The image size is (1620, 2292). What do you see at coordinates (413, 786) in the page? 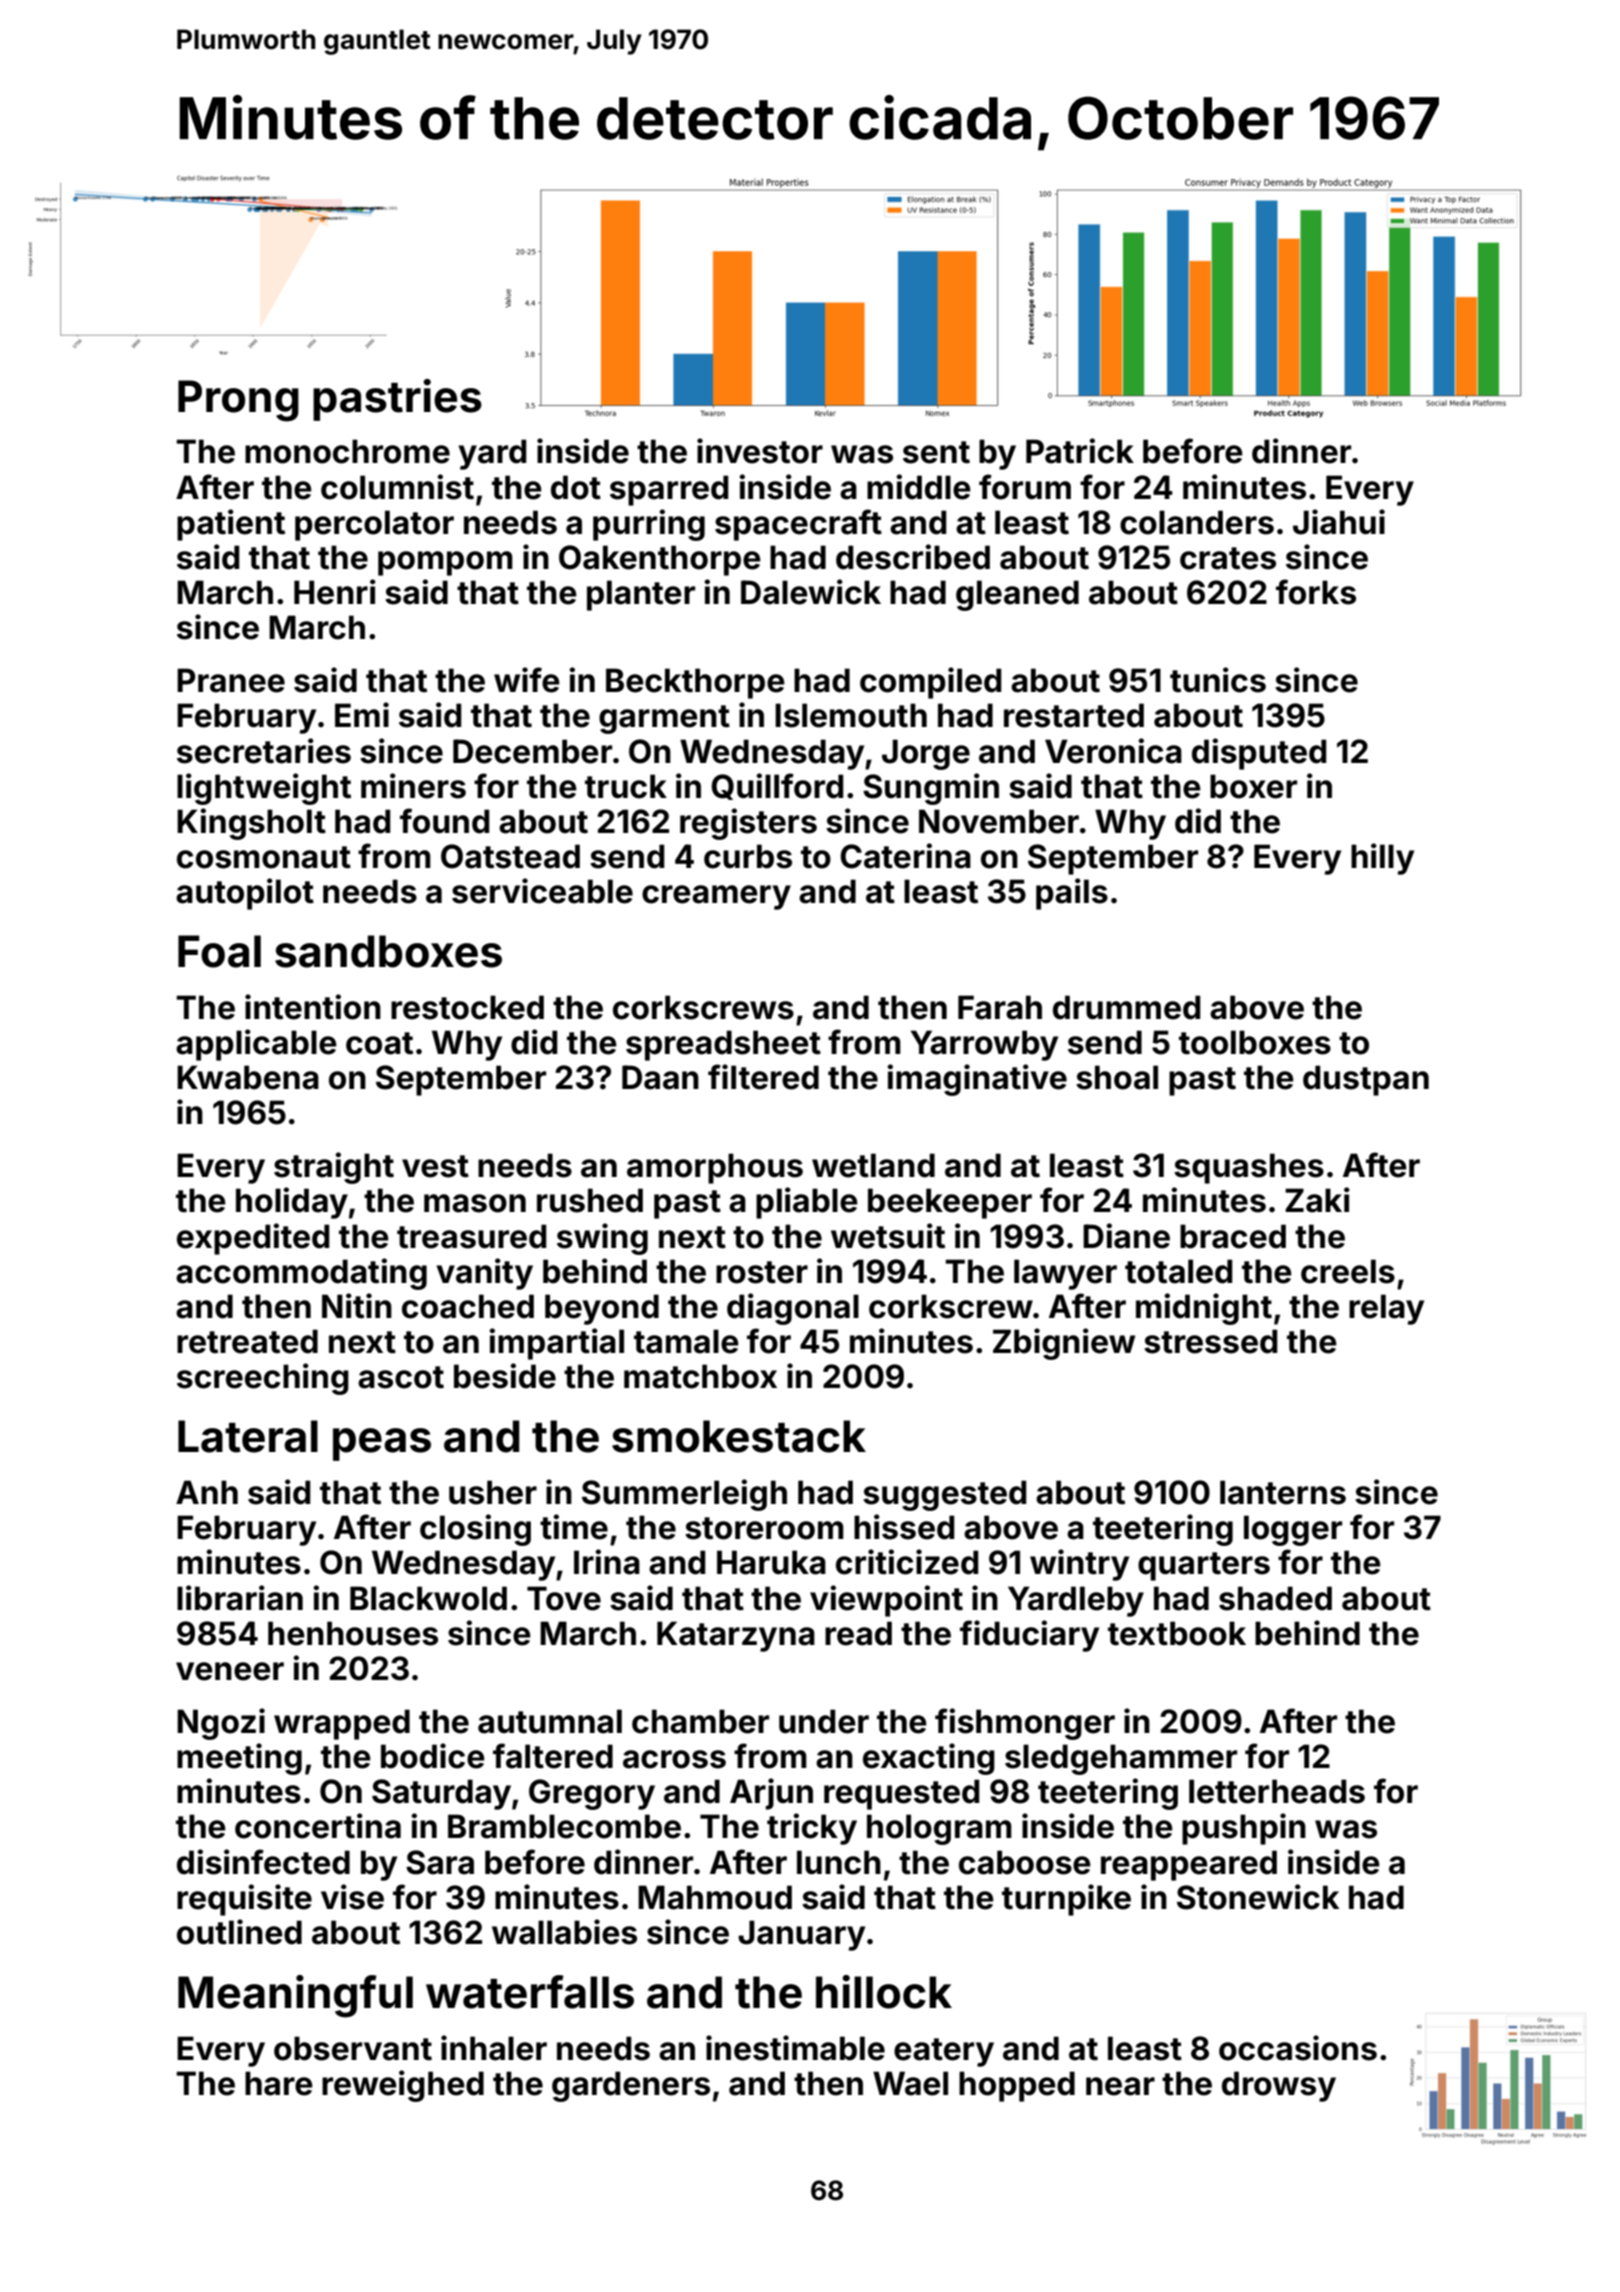
I see `miners` at bounding box center [413, 786].
